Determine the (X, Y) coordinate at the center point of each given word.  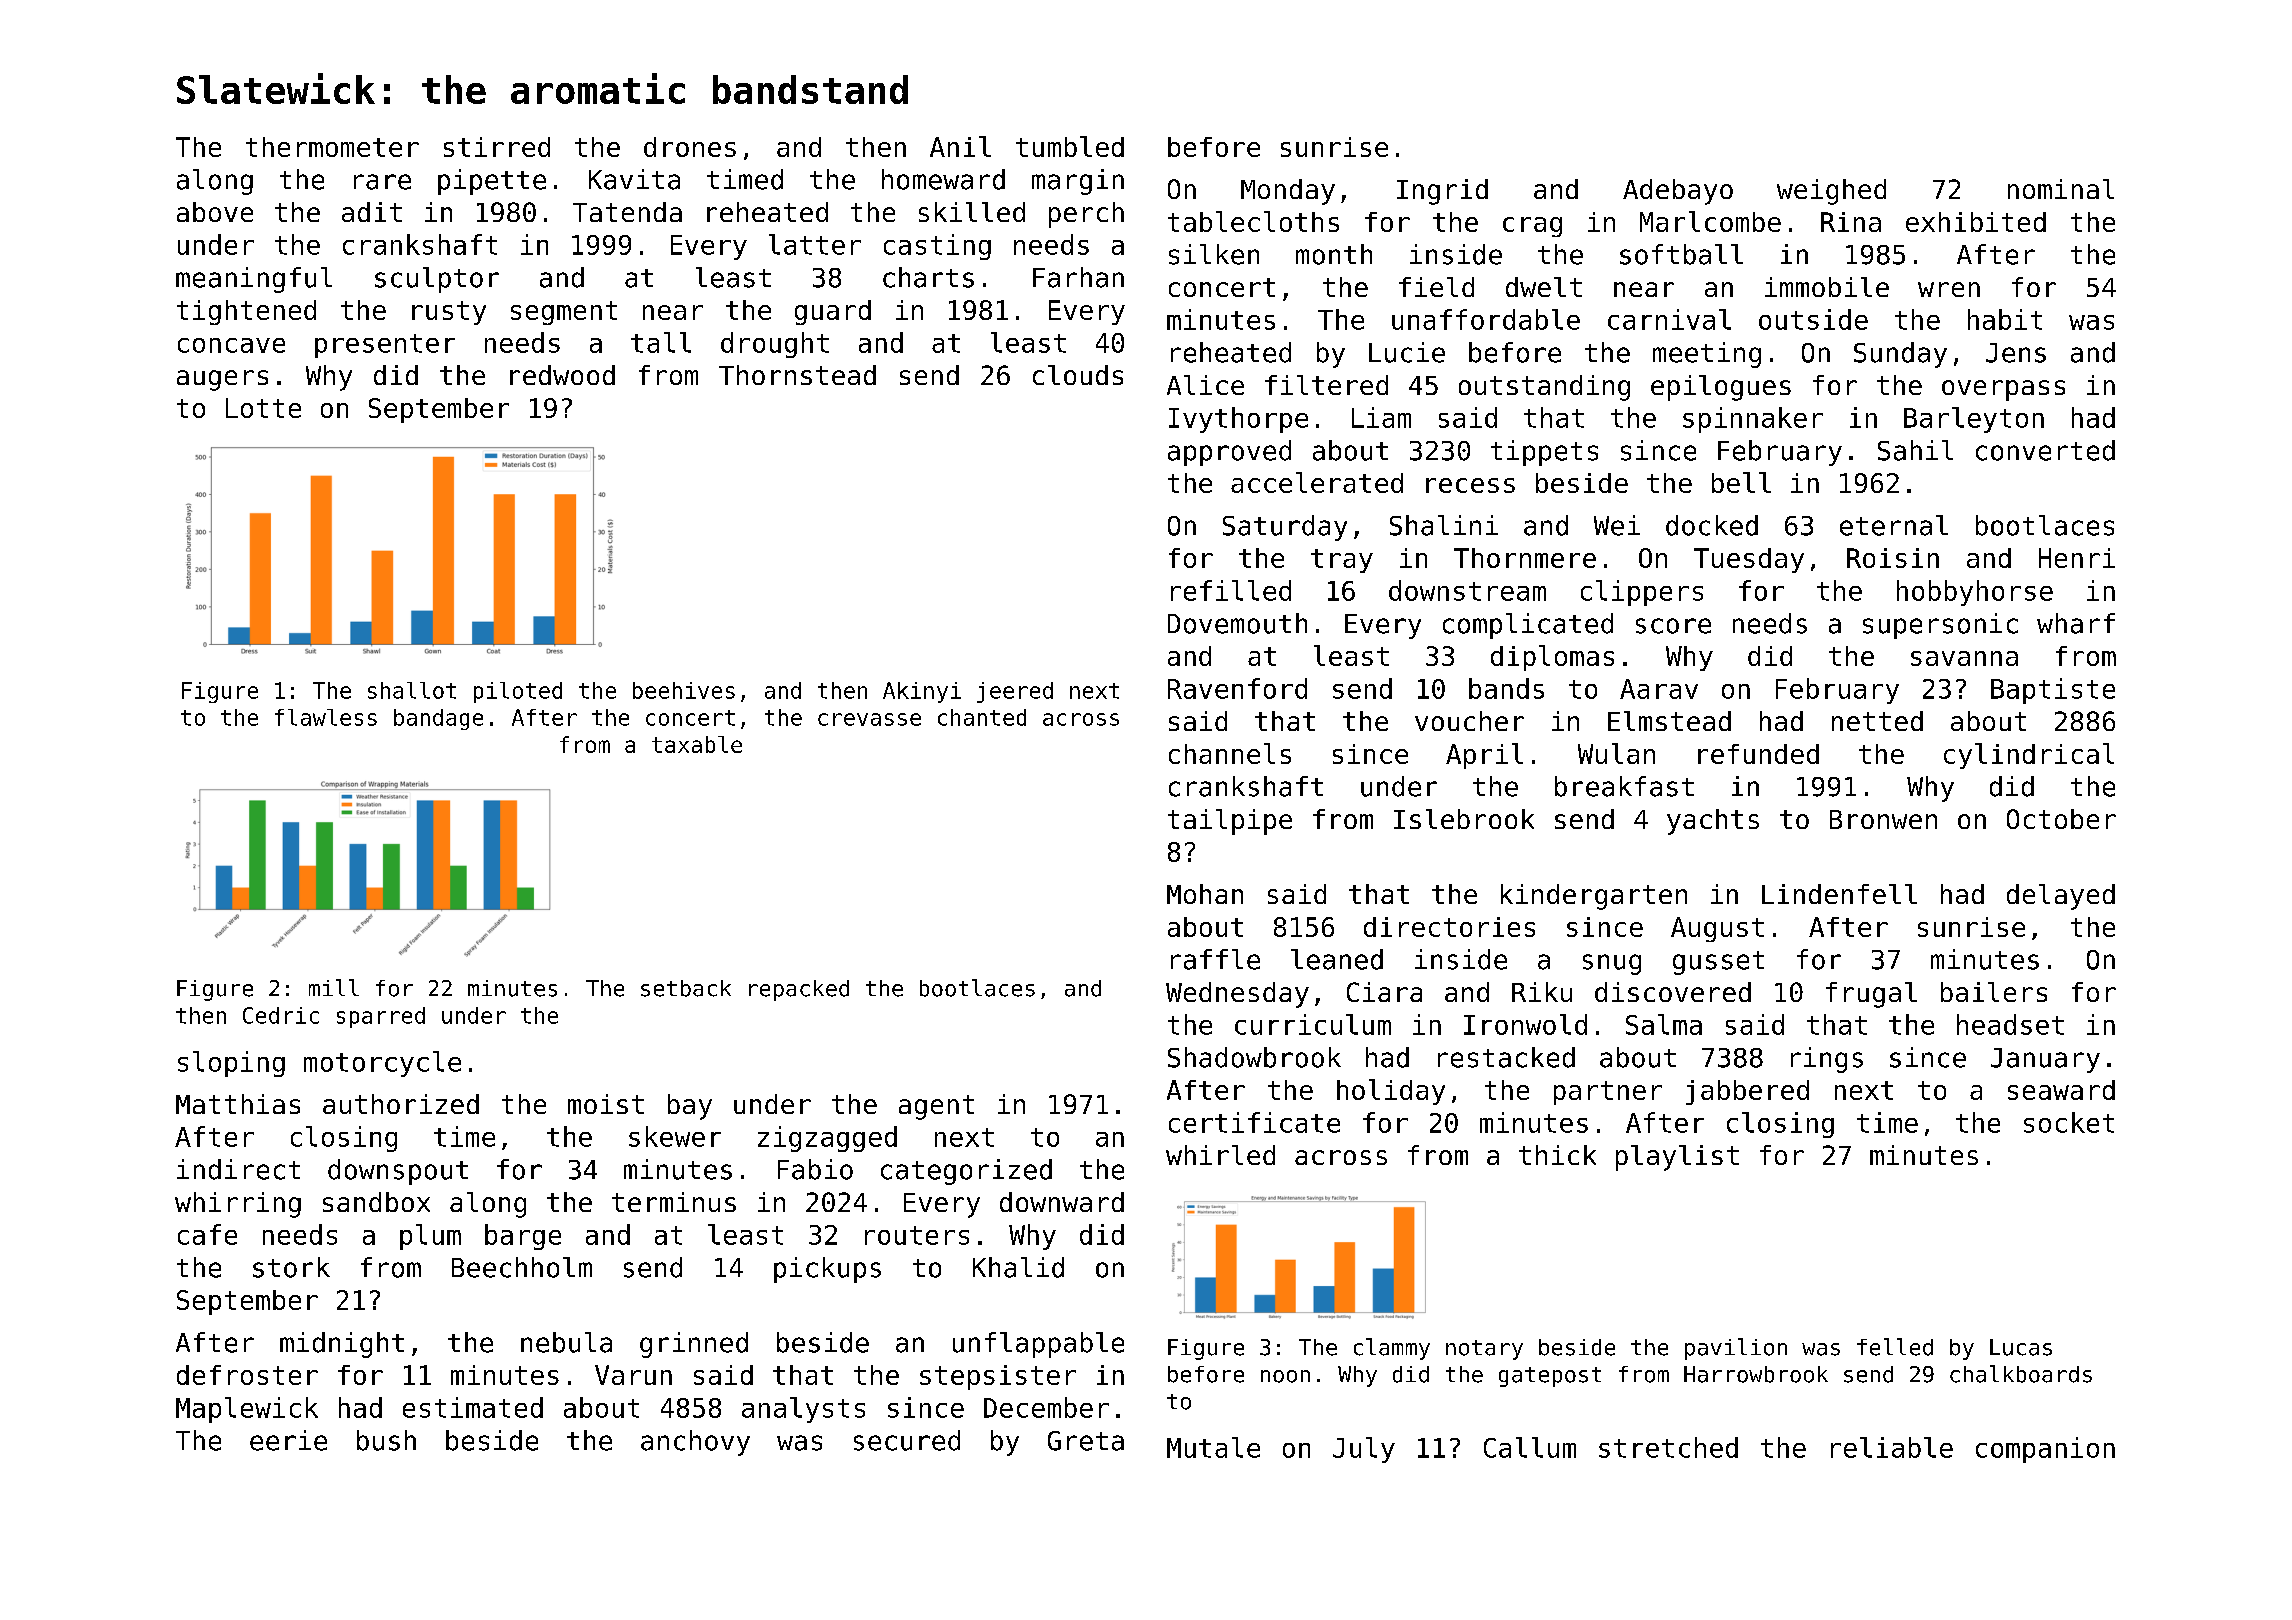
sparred (381, 1017)
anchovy (695, 1443)
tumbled (1070, 146)
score (1673, 626)
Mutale (1213, 1447)
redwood (562, 375)
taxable (697, 744)
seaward (2061, 1090)
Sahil (1915, 450)
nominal (2061, 189)
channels (1230, 753)
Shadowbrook (1254, 1057)
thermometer (332, 147)
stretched (1668, 1447)
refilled (1231, 590)
